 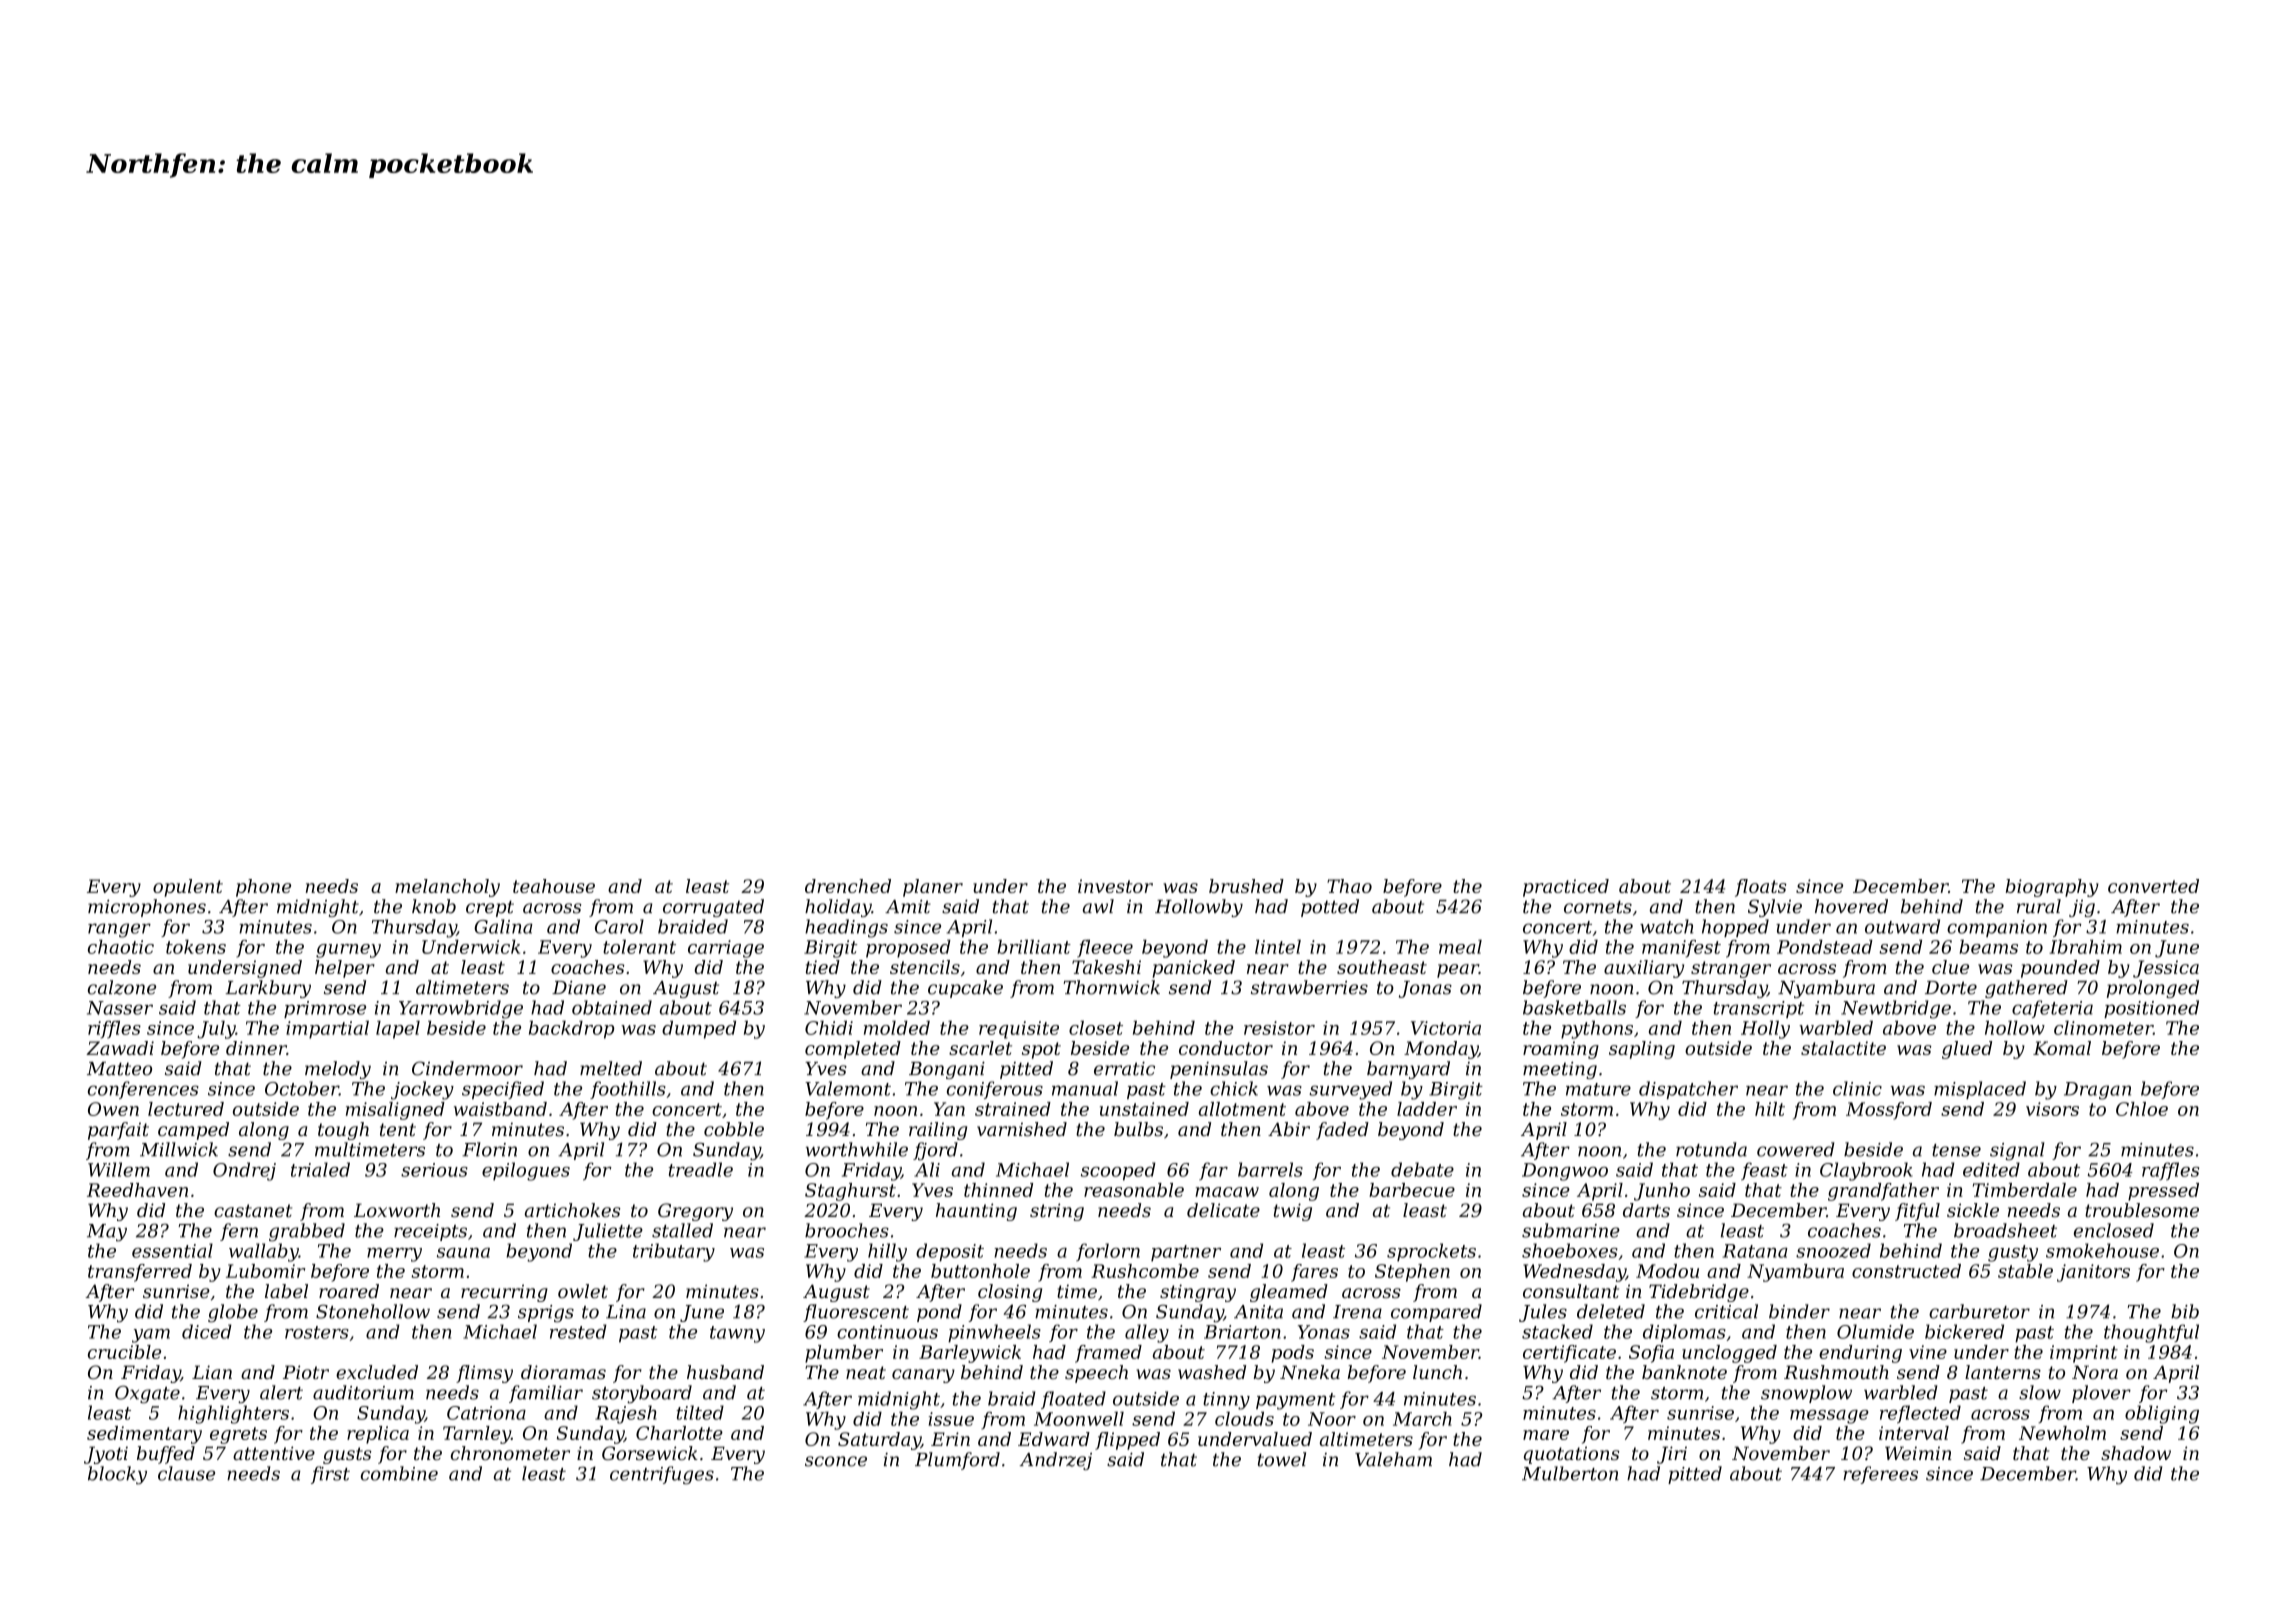 I want to click on hilly, so click(x=887, y=1252).
